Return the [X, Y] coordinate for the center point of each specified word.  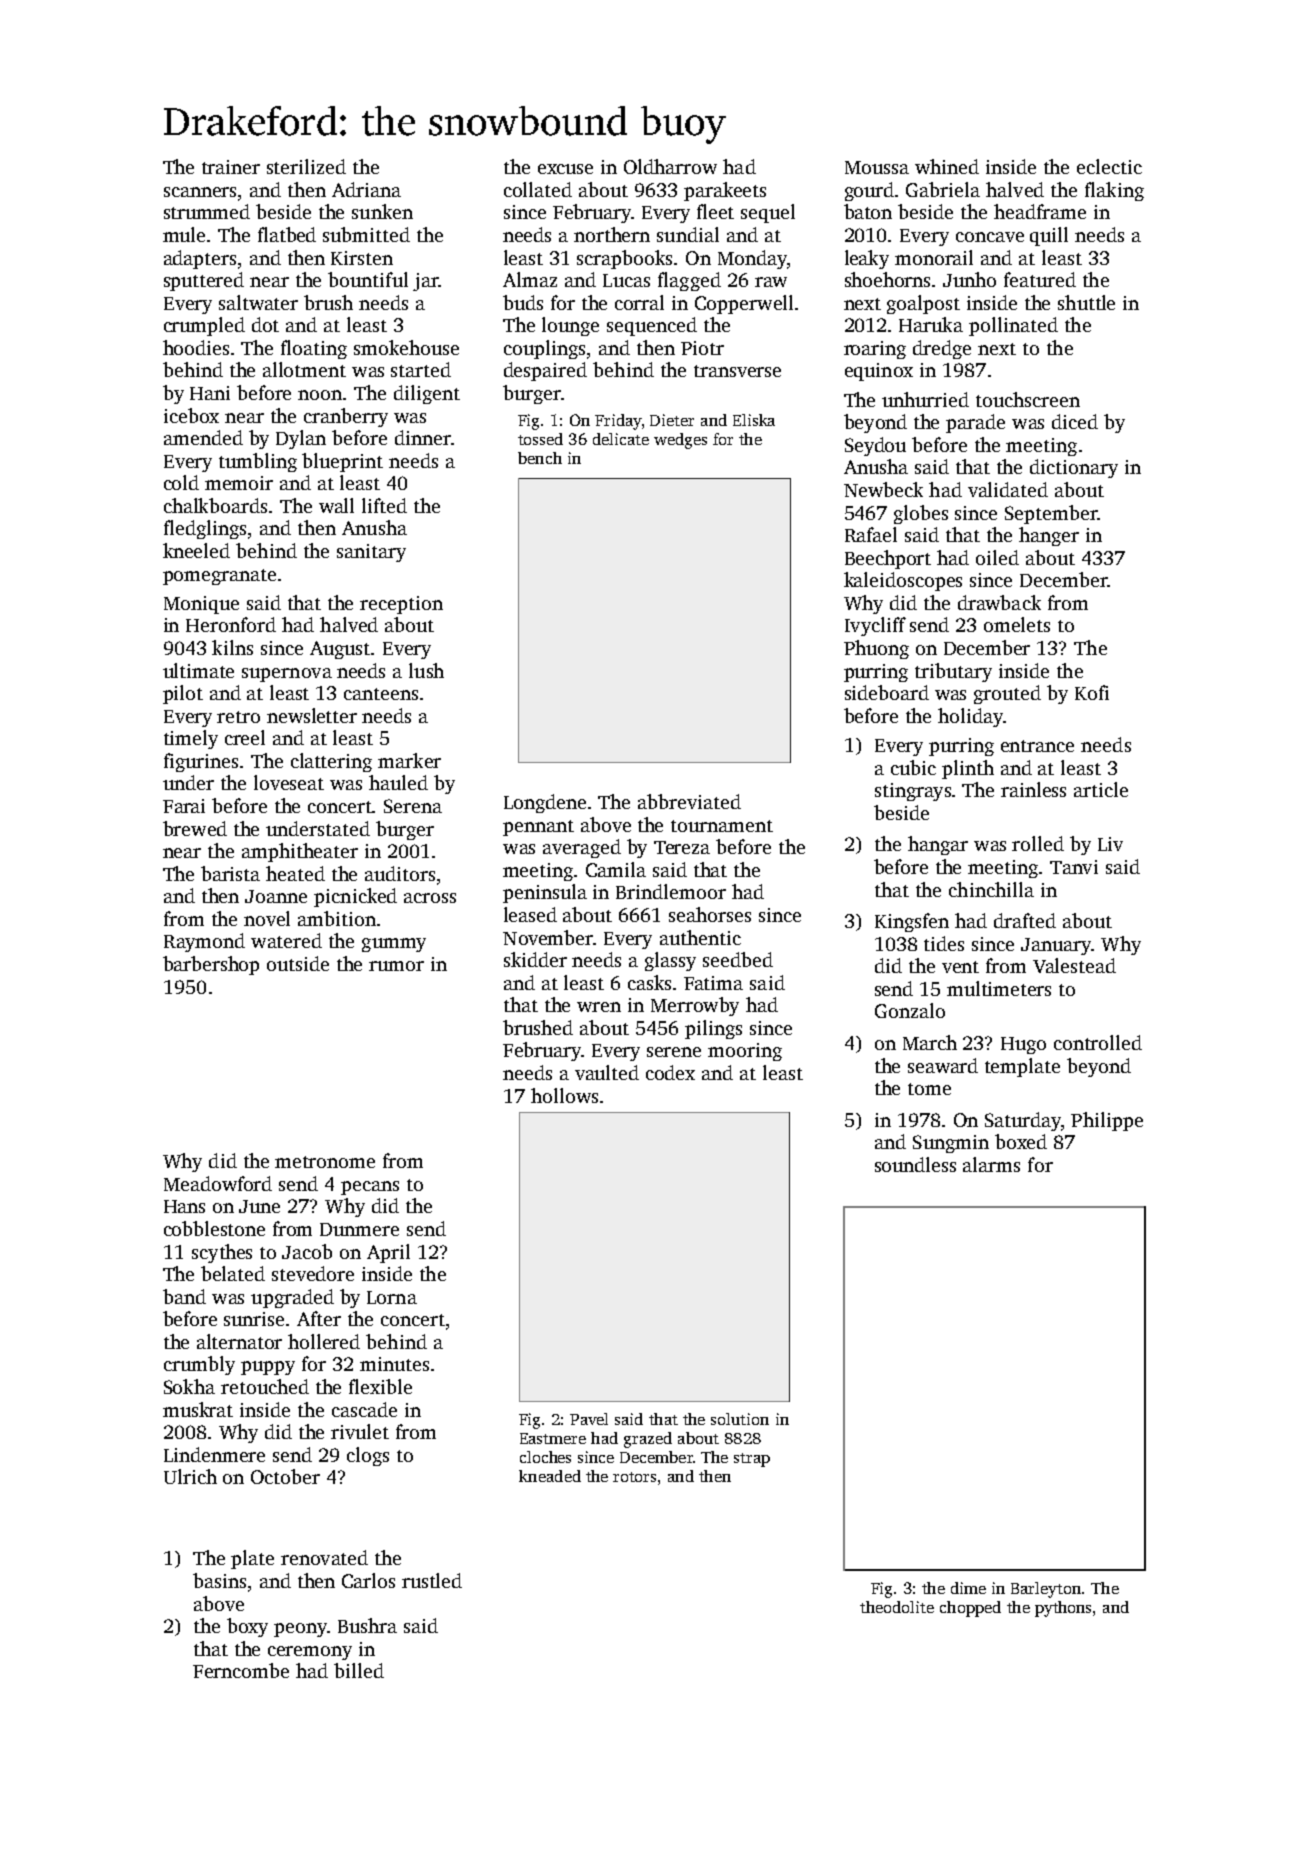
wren [599, 1007]
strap [752, 1460]
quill [1049, 236]
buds [523, 302]
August [341, 650]
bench [540, 458]
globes [921, 514]
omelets [1017, 624]
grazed [648, 1440]
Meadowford [218, 1183]
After [319, 1318]
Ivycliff [875, 626]
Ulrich [190, 1476]
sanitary [371, 553]
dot [265, 324]
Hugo [1023, 1045]
